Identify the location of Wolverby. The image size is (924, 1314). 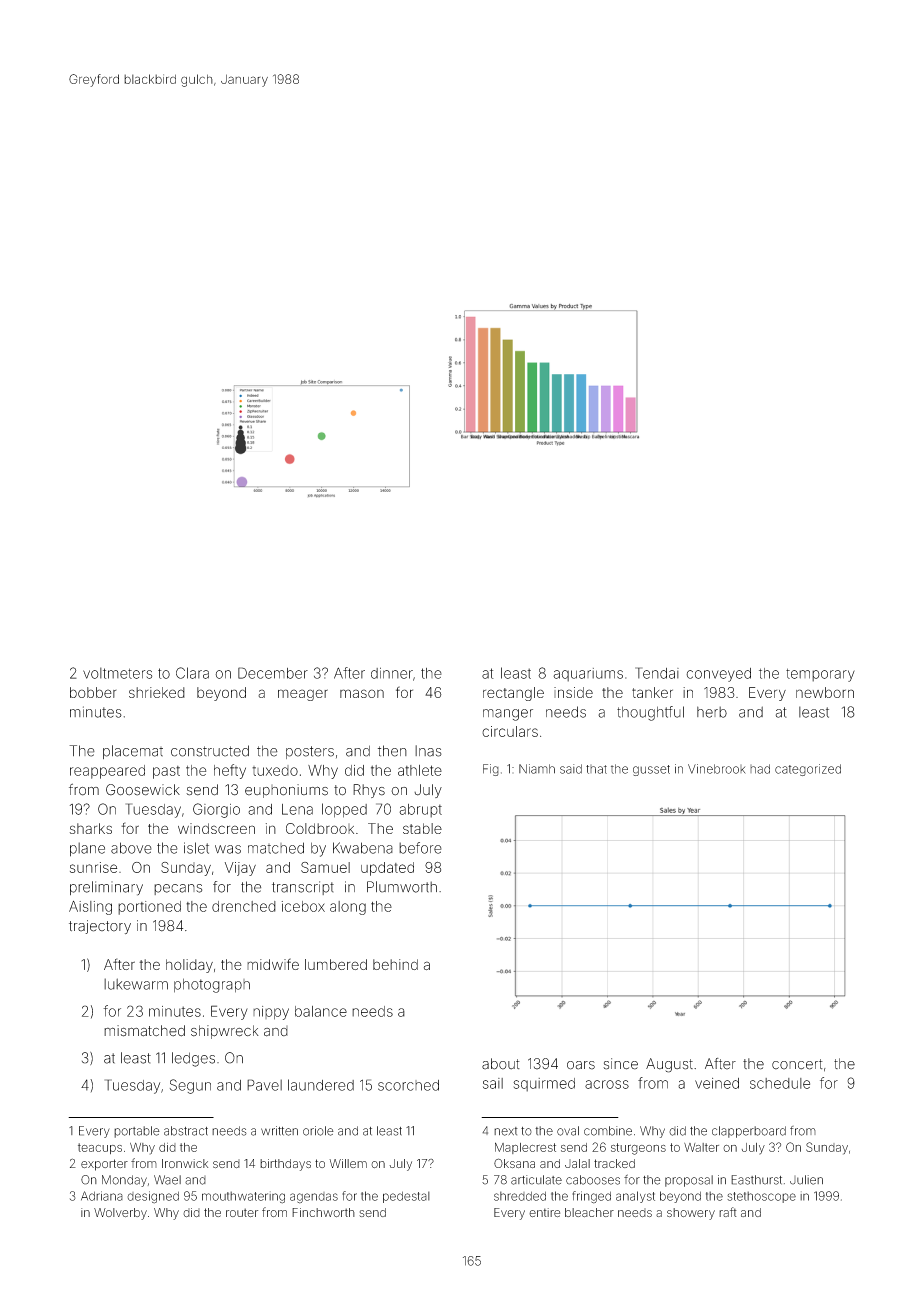
(120, 1214).
